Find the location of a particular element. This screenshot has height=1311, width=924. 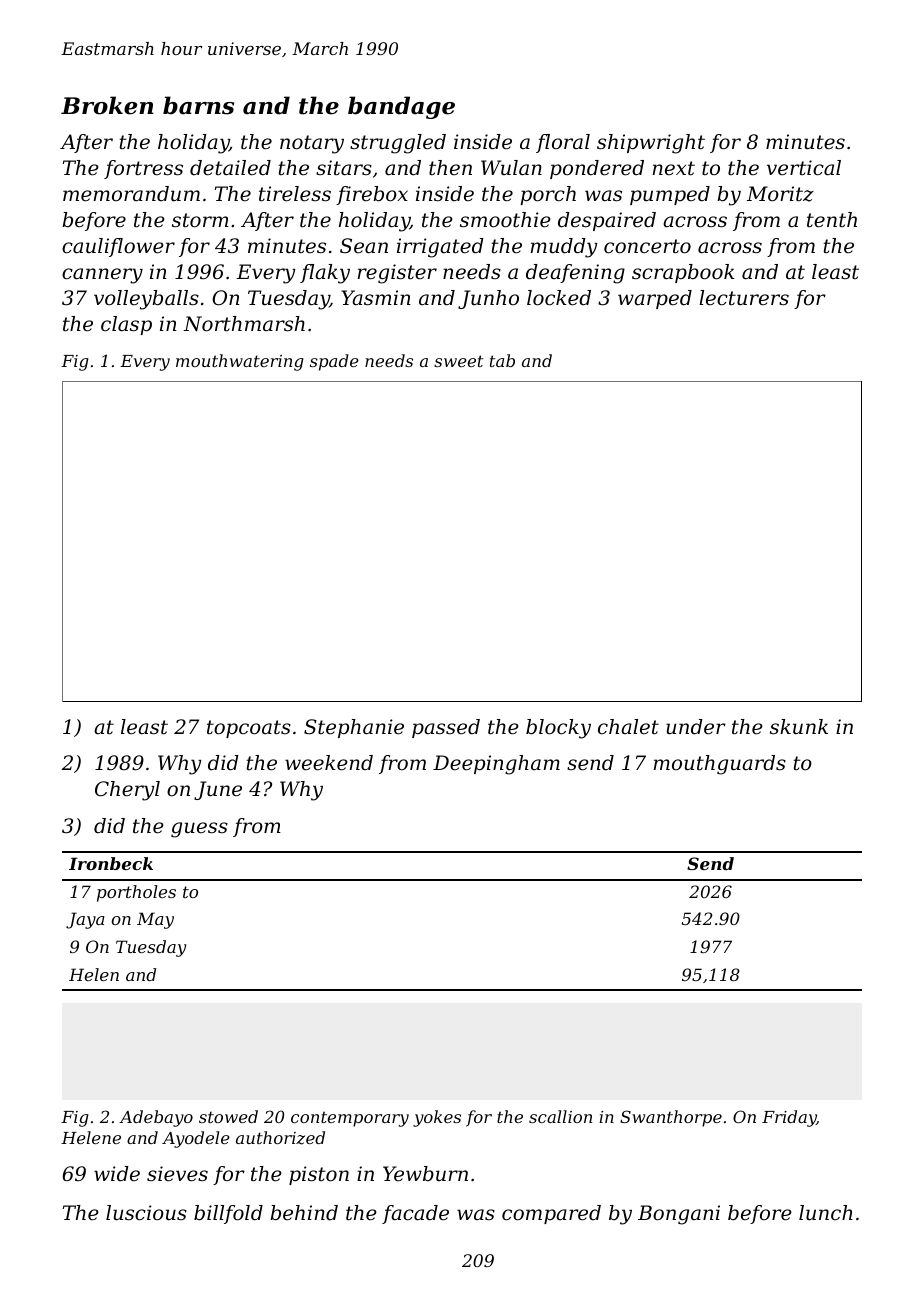

tenth is located at coordinates (832, 220).
